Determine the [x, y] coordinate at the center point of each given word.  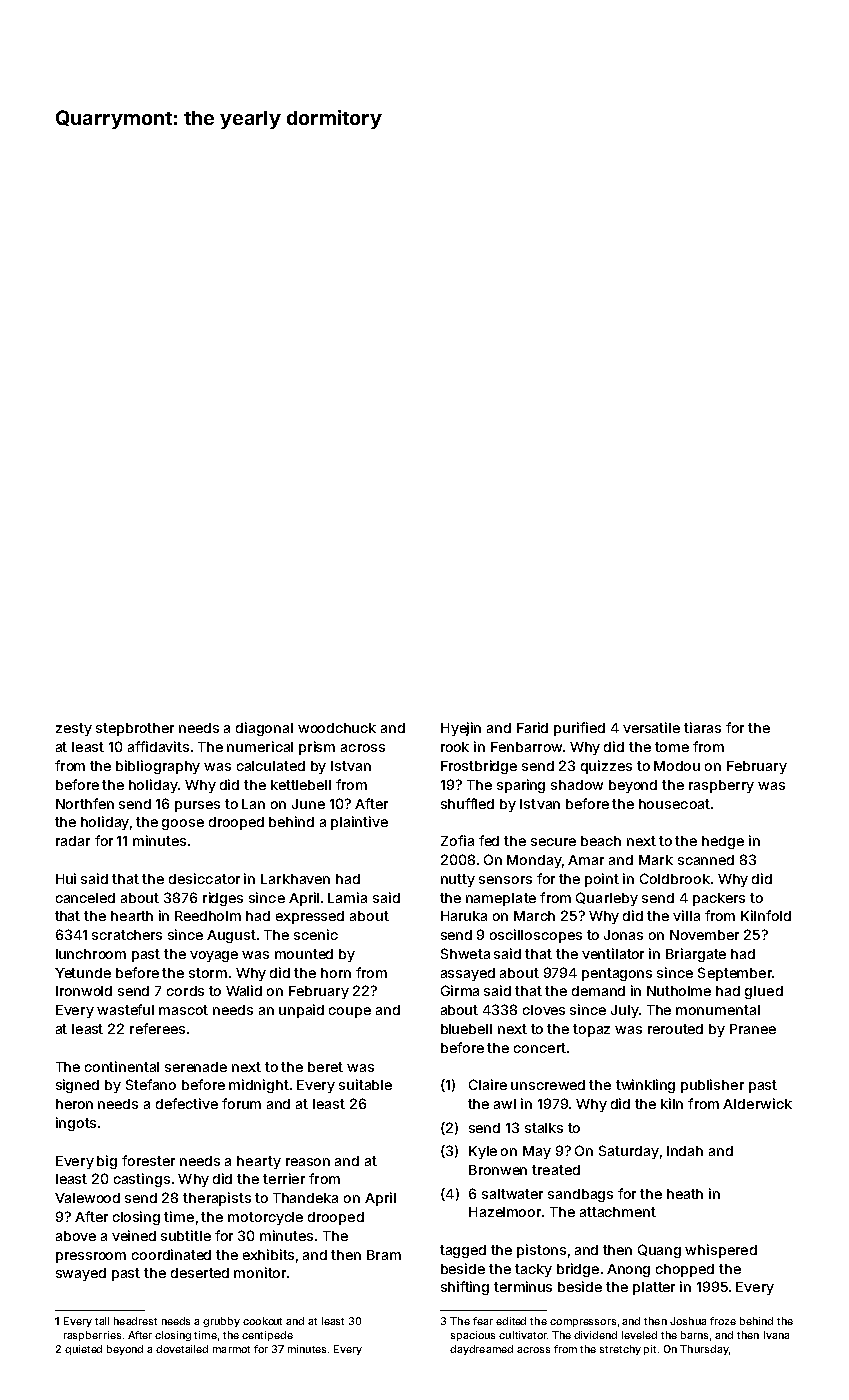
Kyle [483, 1152]
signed [77, 1086]
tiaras [702, 727]
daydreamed [481, 1350]
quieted [83, 1350]
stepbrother [135, 729]
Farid [532, 727]
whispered [721, 1251]
